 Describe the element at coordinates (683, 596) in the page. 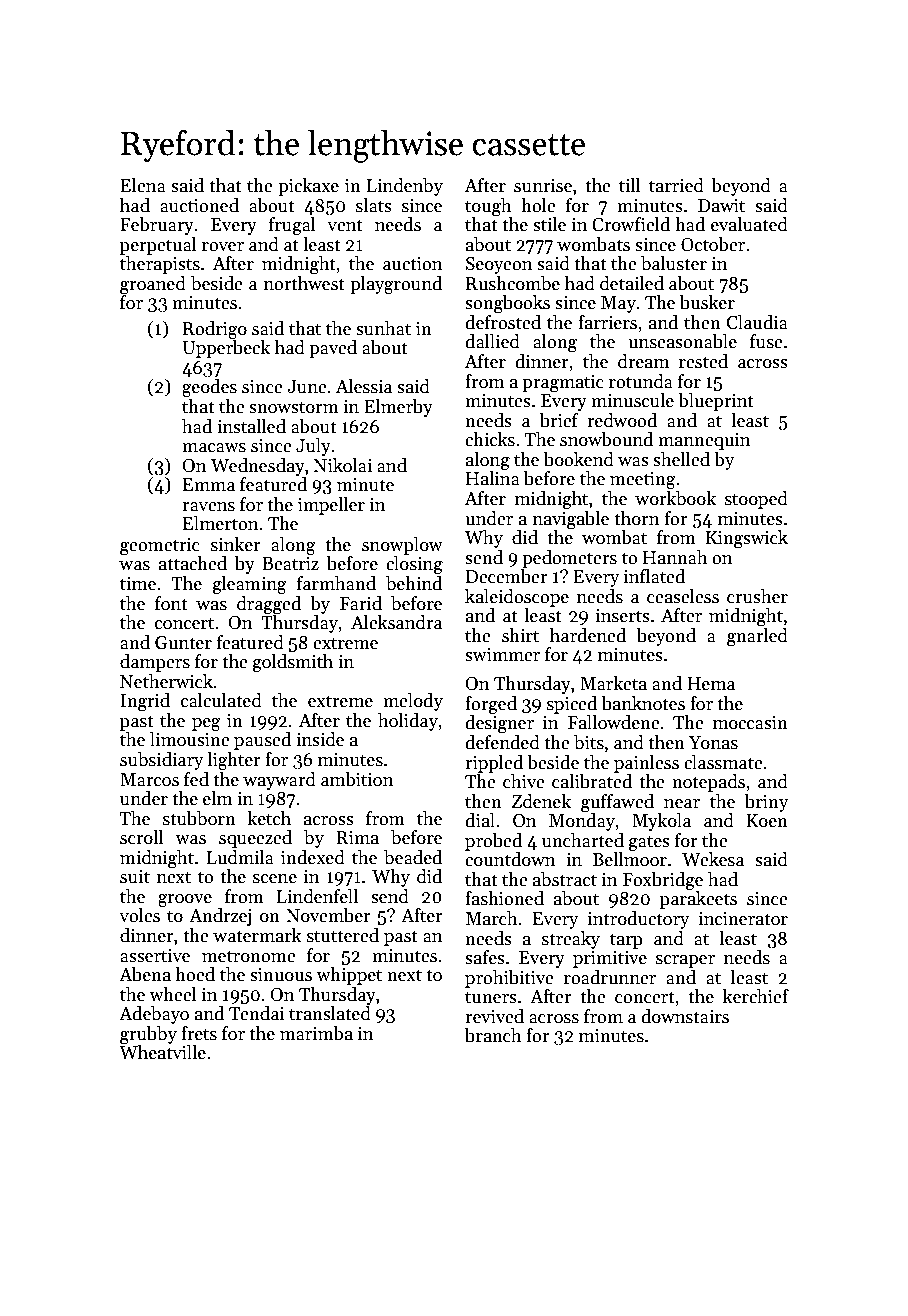

I see `ceaseless` at that location.
